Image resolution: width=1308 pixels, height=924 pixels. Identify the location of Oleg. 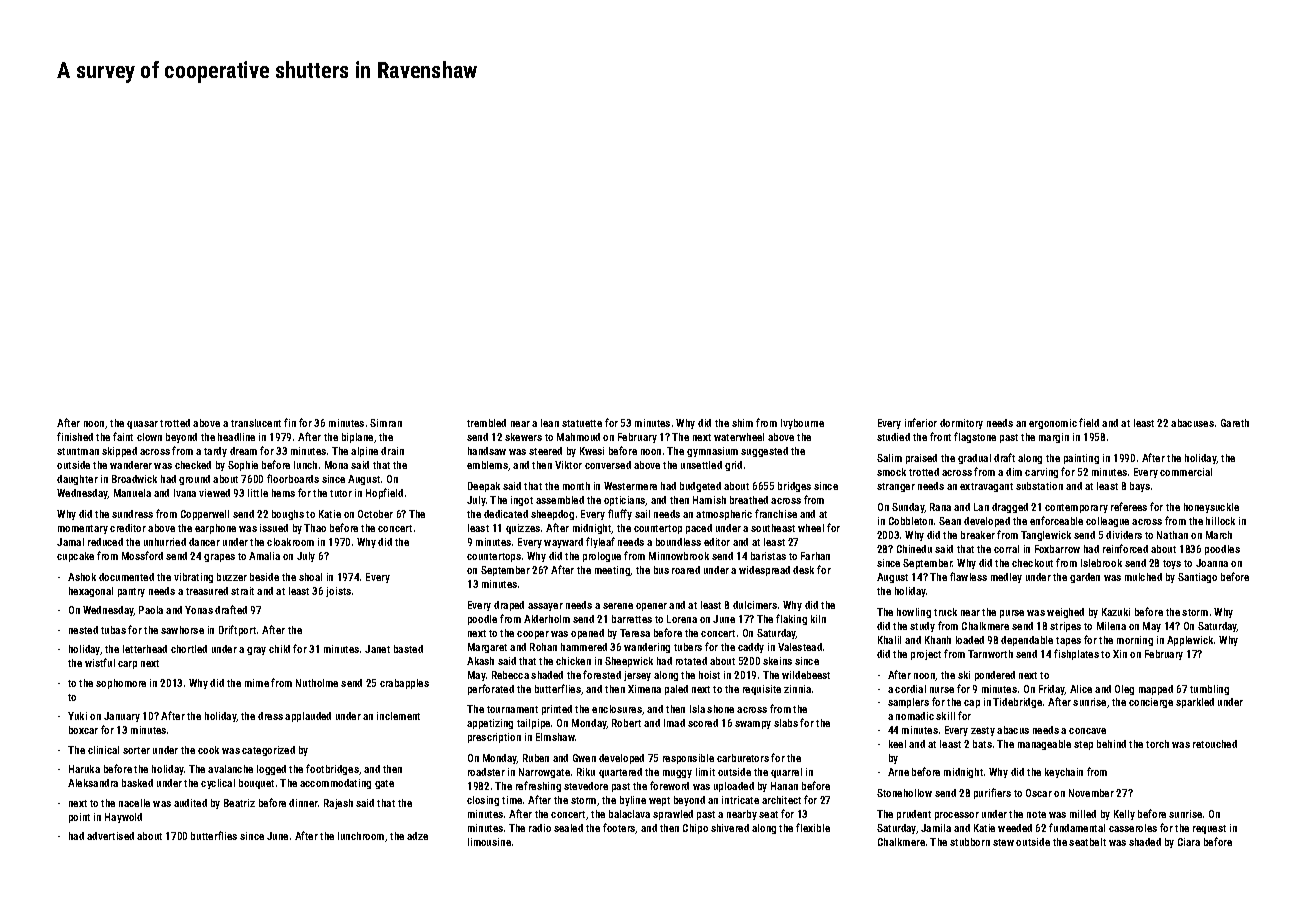
(1124, 690).
